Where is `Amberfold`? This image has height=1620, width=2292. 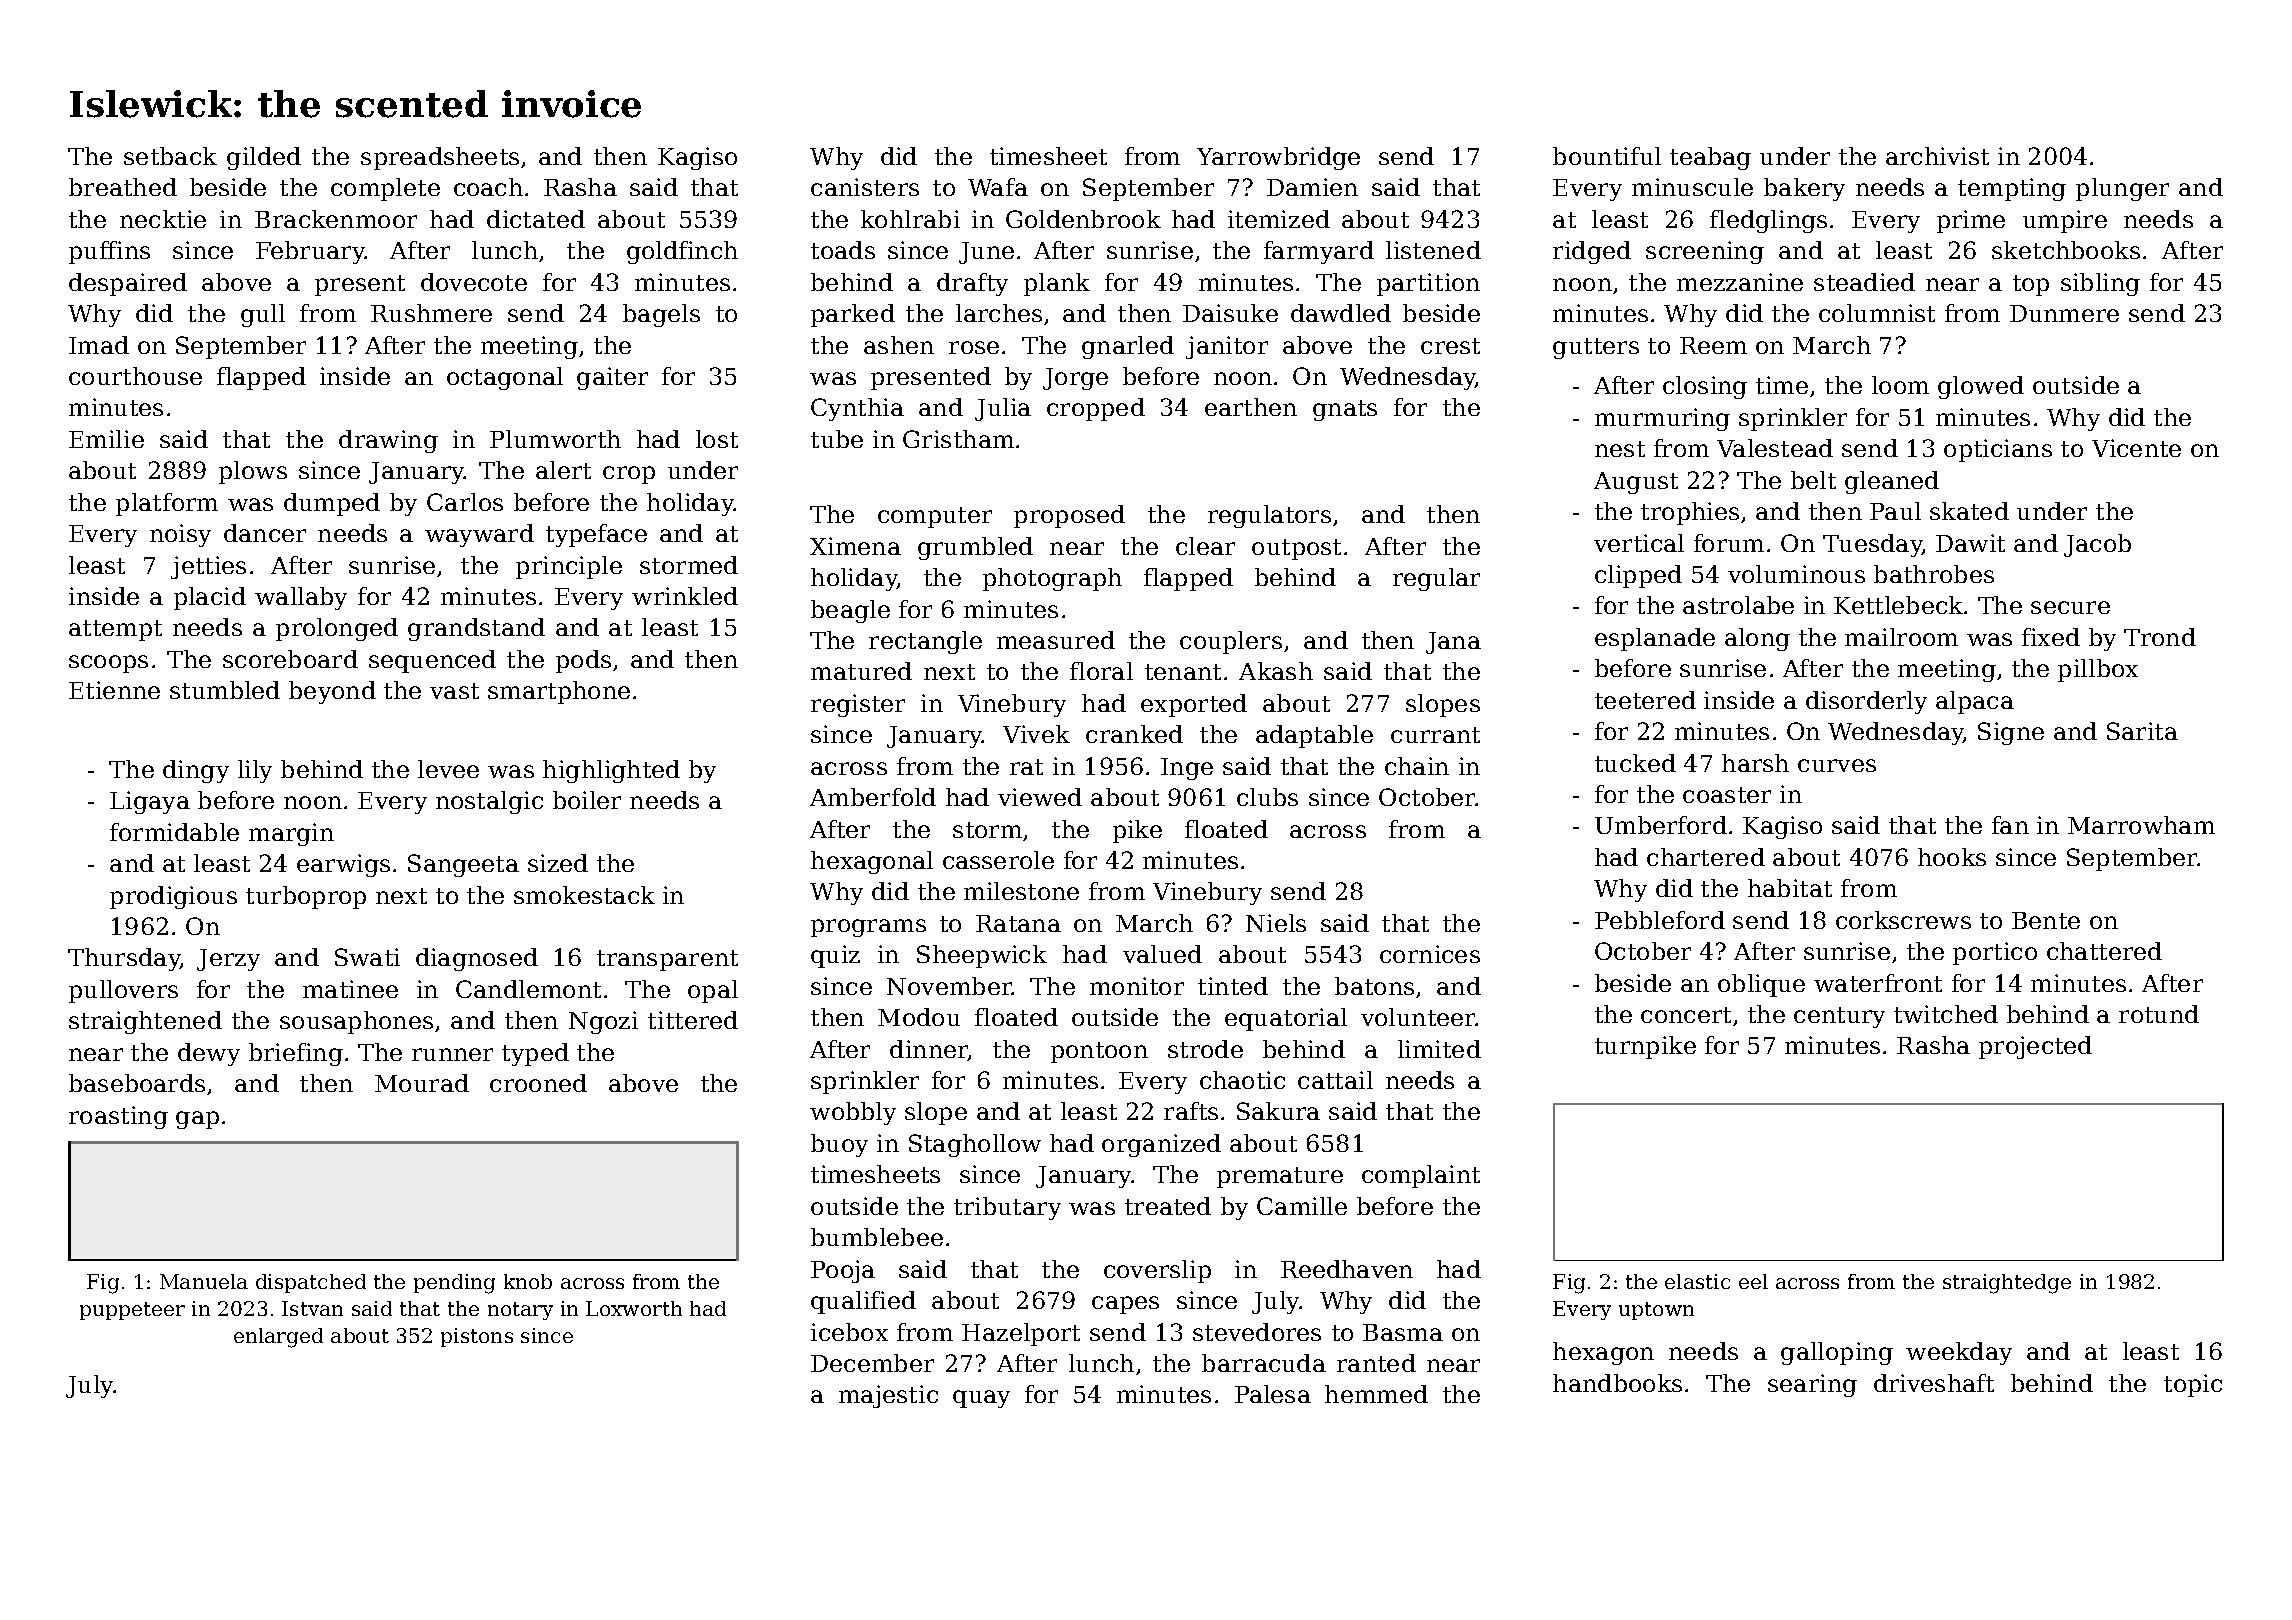
Amberfold is located at coordinates (873, 797).
